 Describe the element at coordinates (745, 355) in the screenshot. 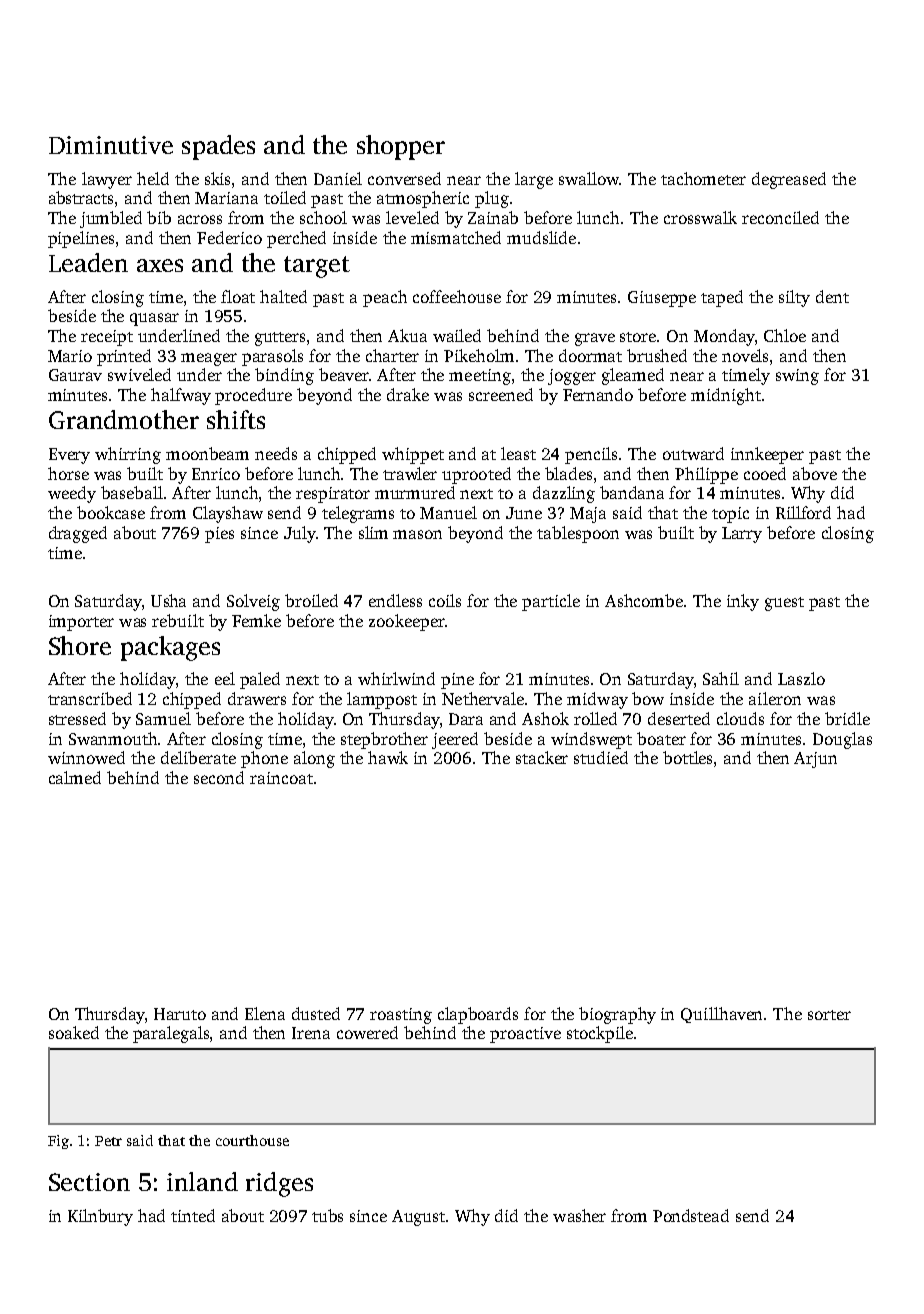

I see `novels` at that location.
